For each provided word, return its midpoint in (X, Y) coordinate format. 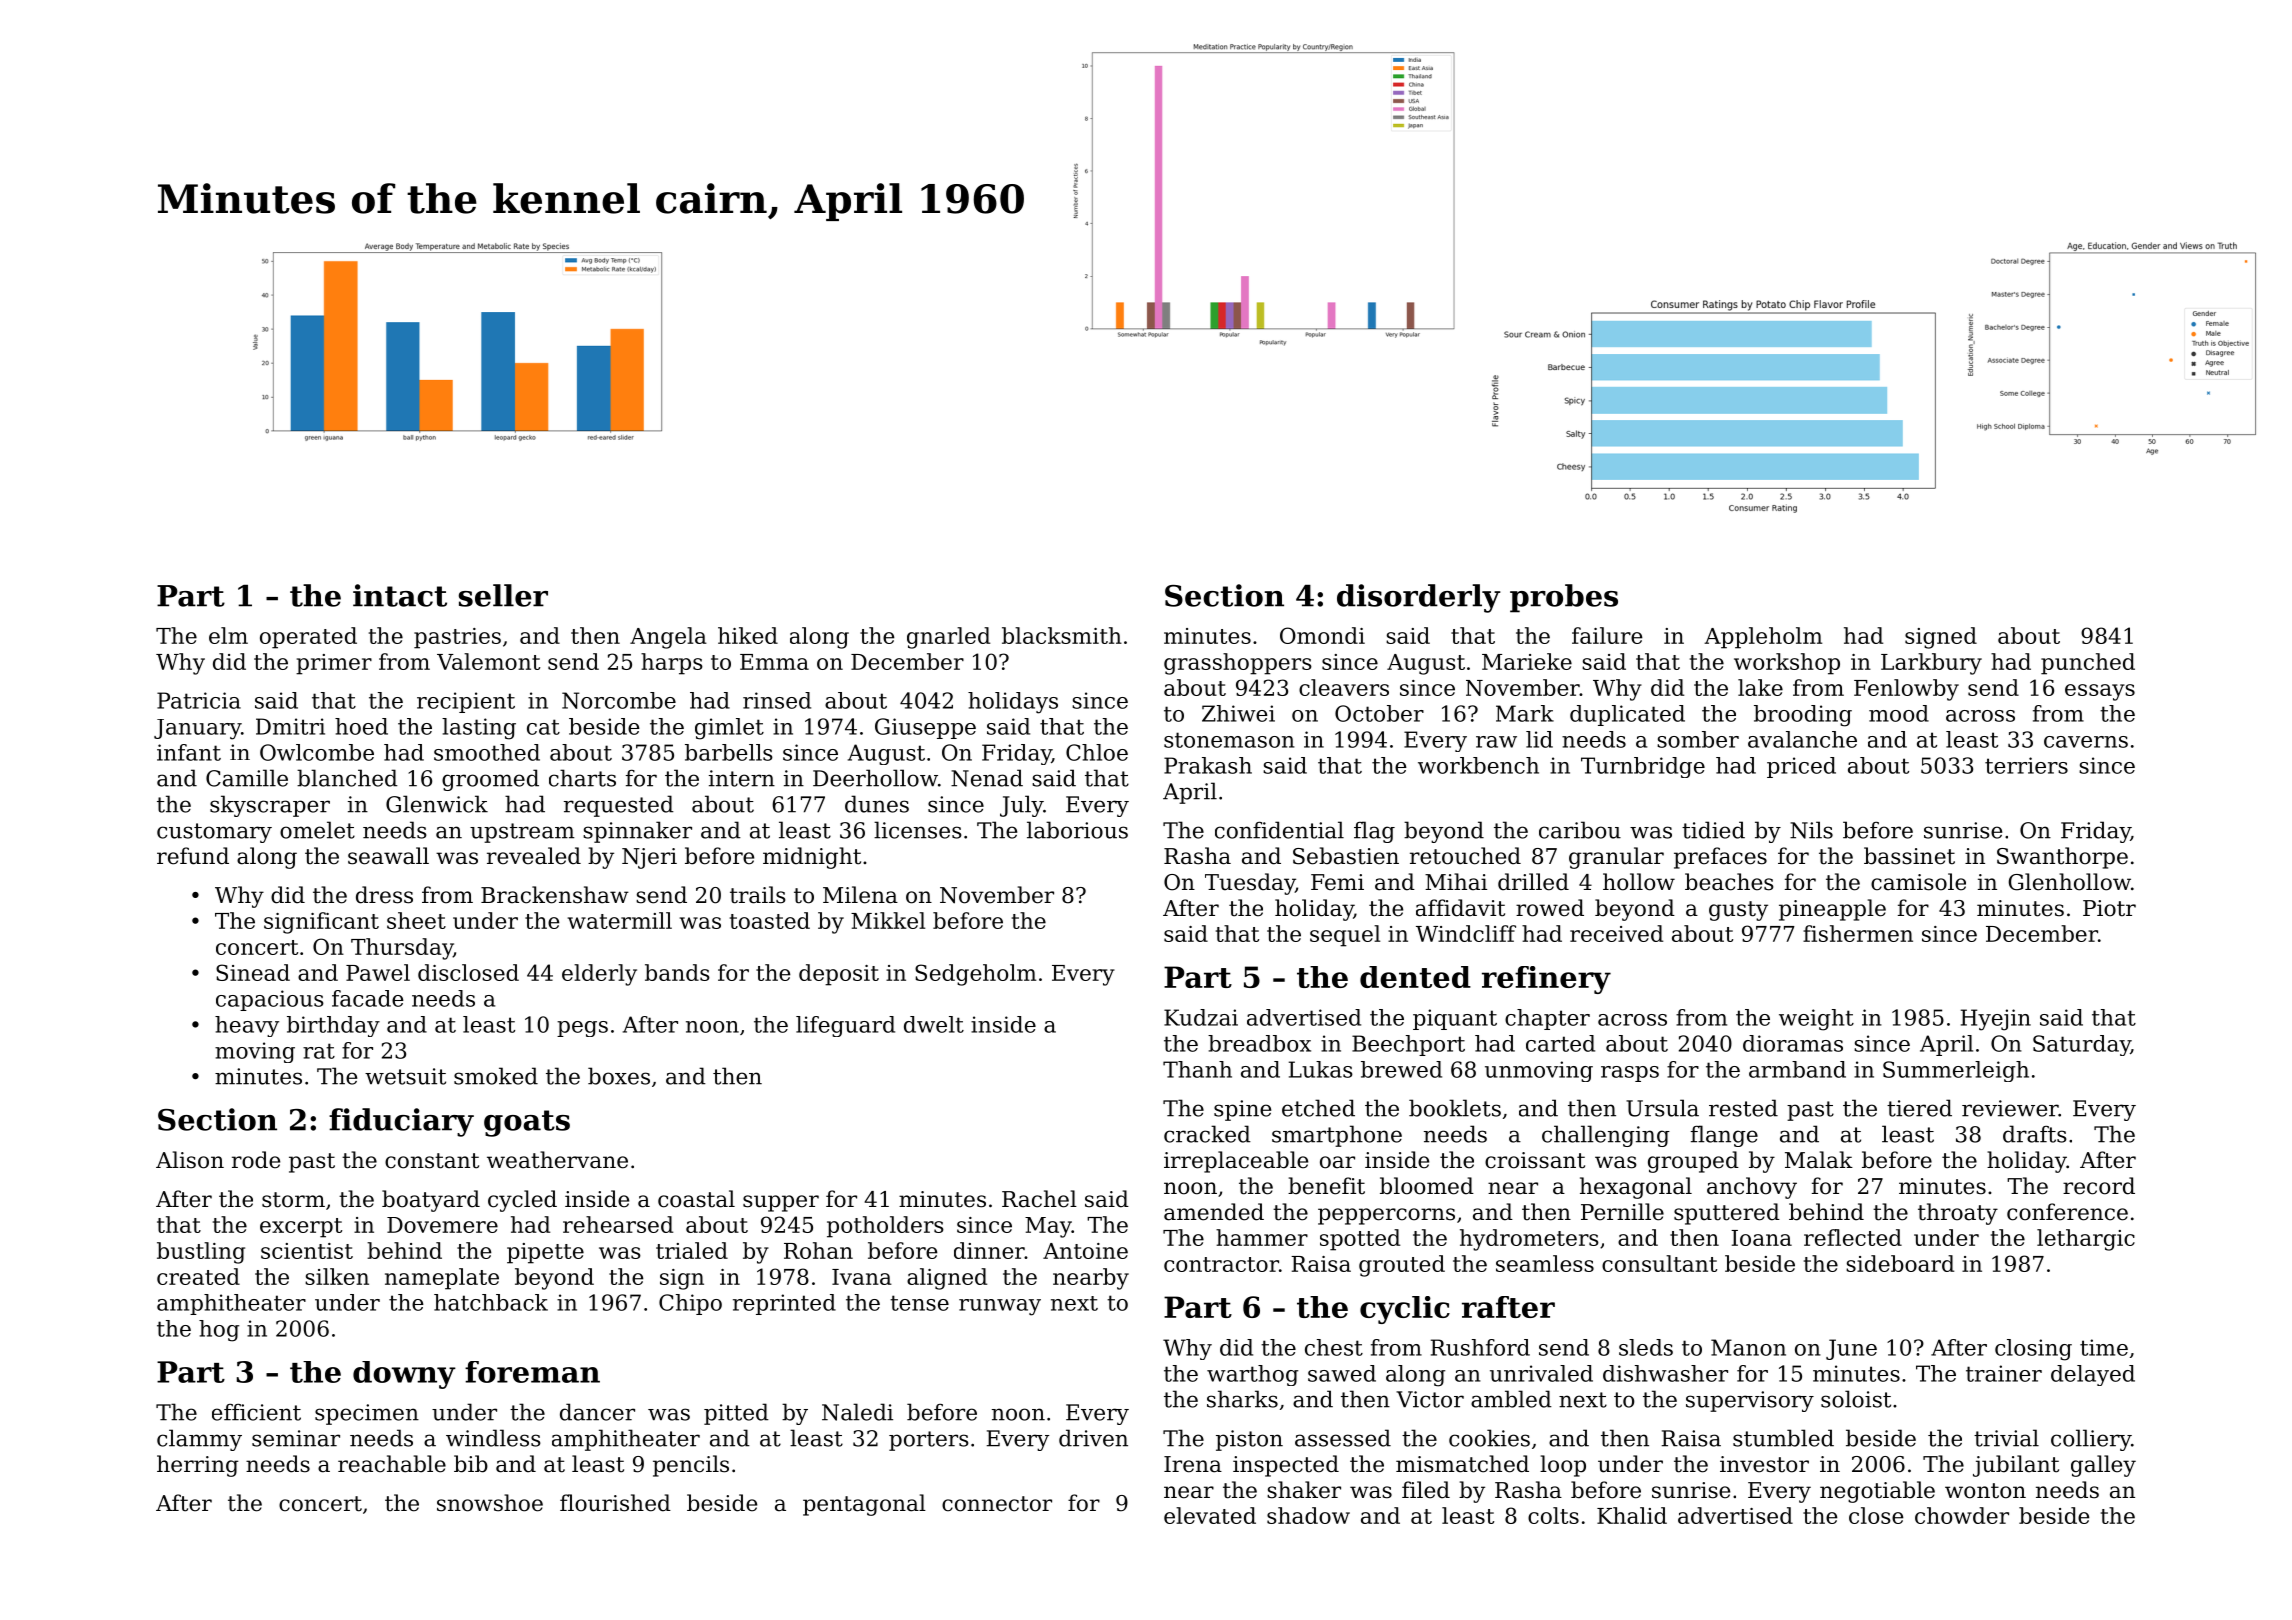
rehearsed (618, 1224)
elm (228, 635)
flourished (615, 1503)
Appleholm (1763, 638)
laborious (1077, 830)
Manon (1748, 1347)
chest (1334, 1347)
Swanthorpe (2062, 858)
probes (1564, 598)
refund (193, 856)
